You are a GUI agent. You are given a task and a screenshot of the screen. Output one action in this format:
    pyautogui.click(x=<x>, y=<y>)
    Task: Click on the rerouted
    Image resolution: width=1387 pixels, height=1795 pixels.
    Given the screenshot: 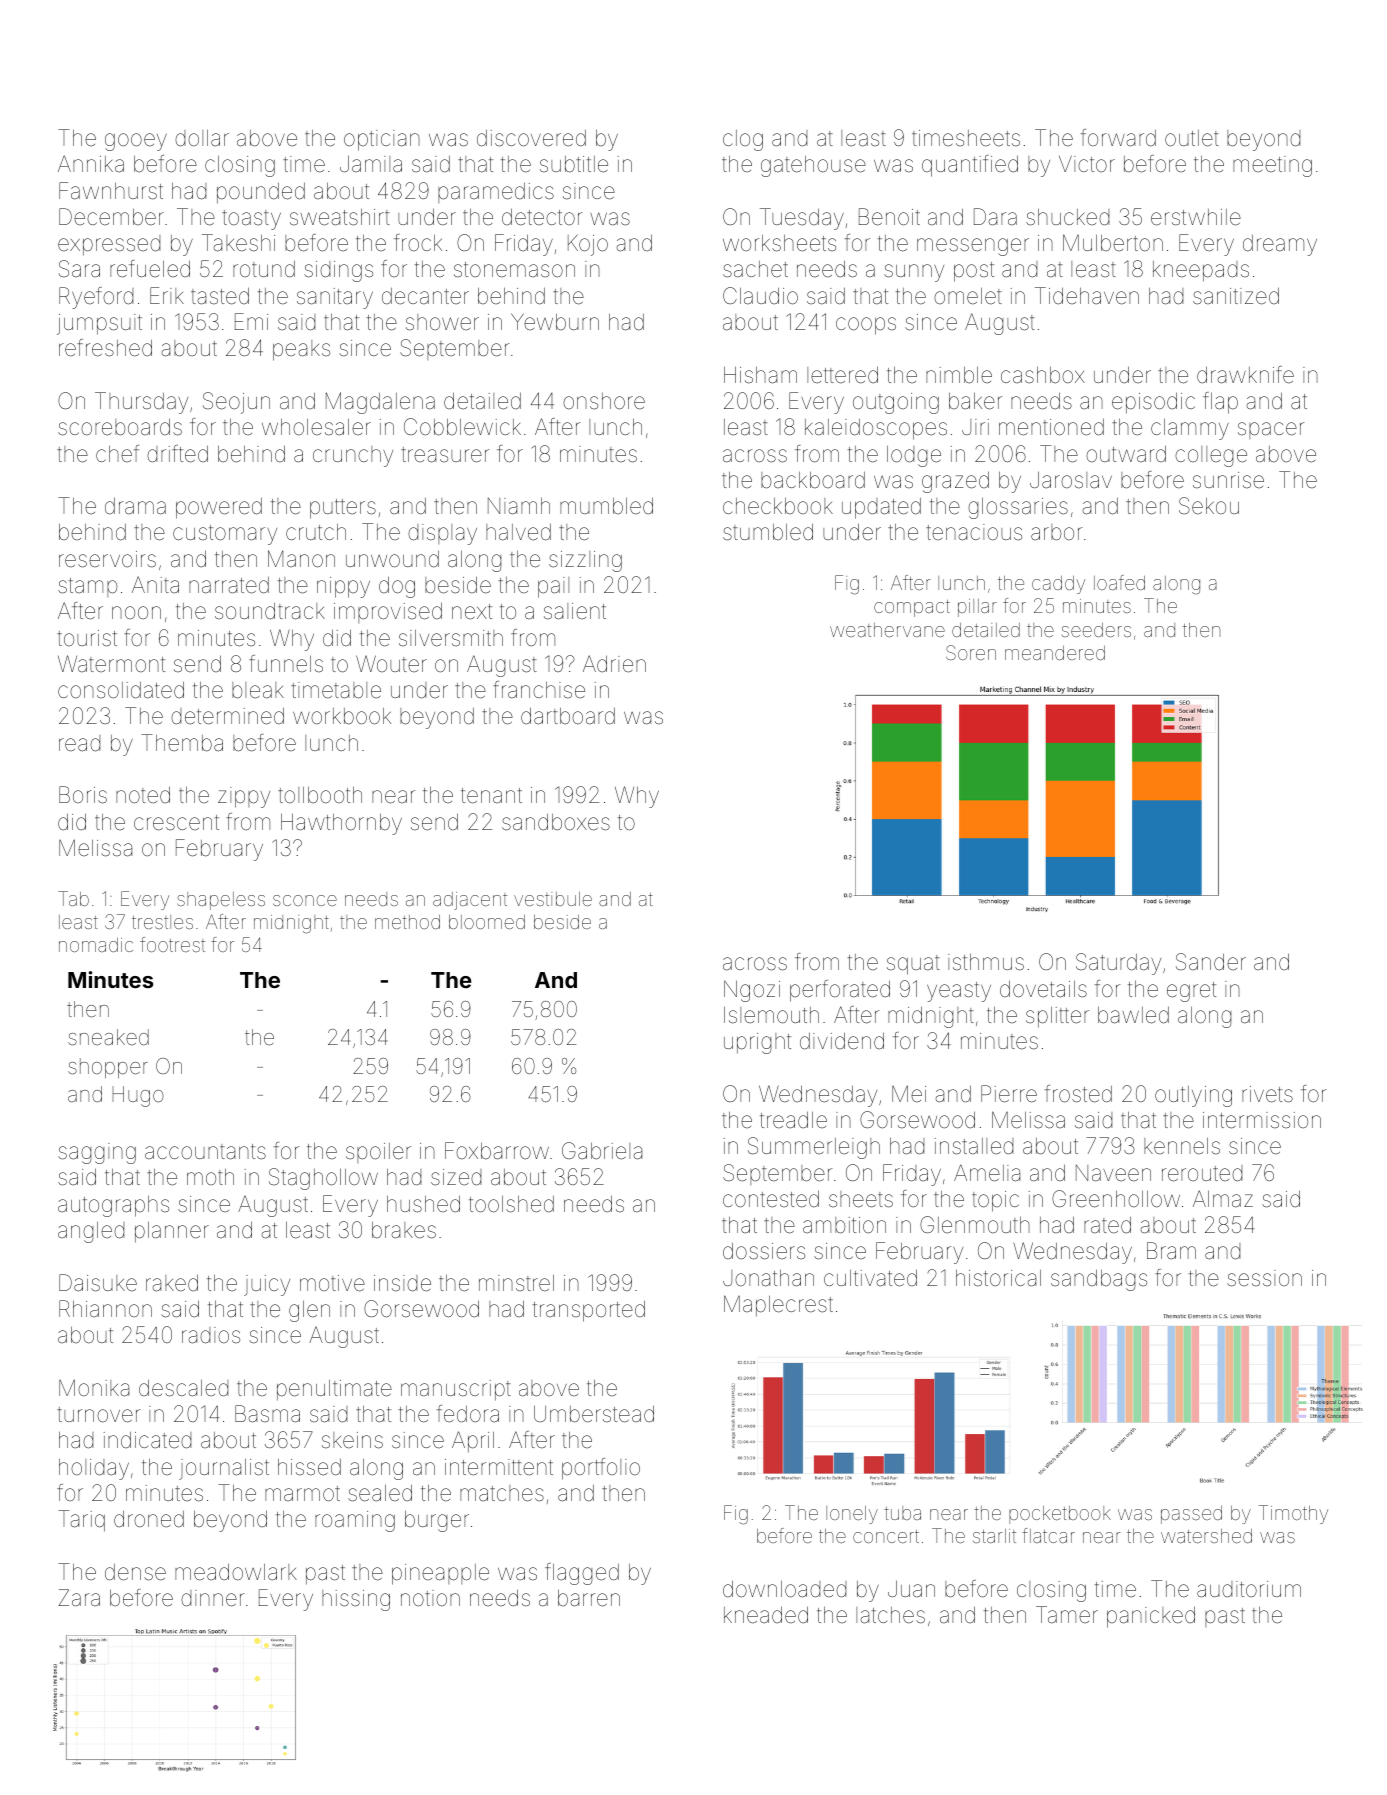 What is the action you would take?
    pyautogui.click(x=1202, y=1173)
